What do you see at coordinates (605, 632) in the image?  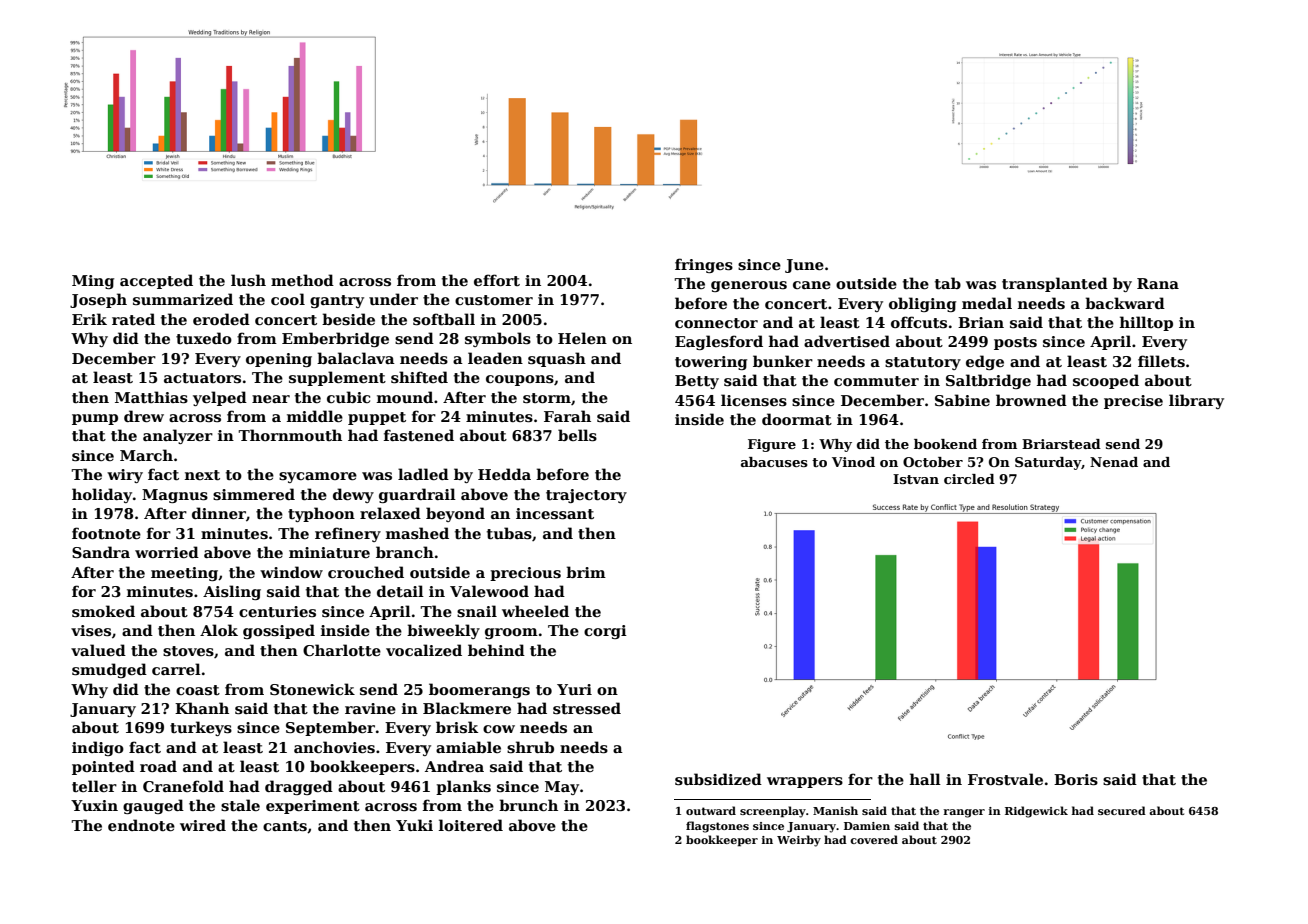 I see `corgi` at bounding box center [605, 632].
